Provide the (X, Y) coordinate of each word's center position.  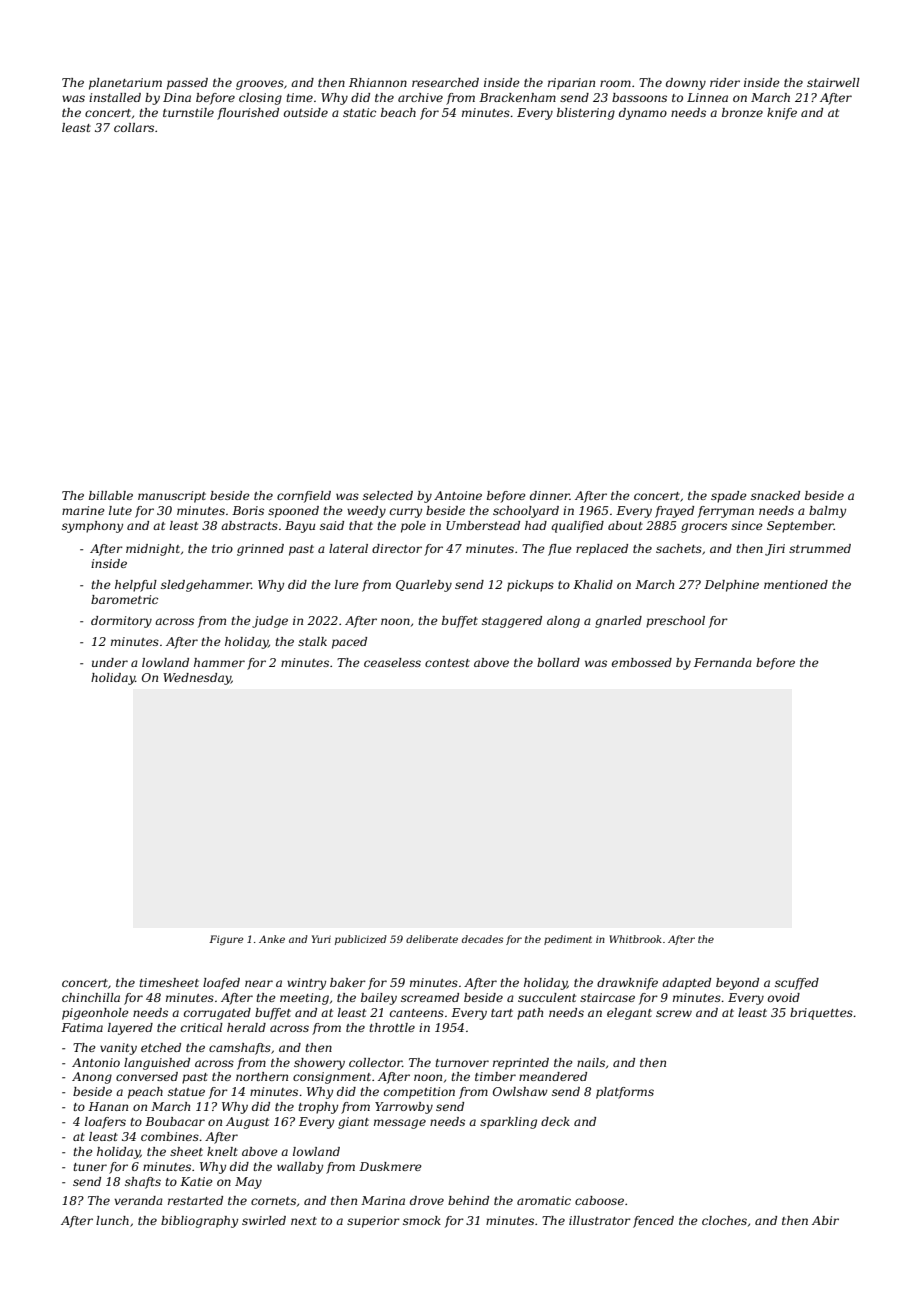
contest (447, 663)
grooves (260, 85)
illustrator (600, 1220)
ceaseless (392, 662)
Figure (226, 940)
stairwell (833, 82)
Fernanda (723, 662)
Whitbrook (635, 939)
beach (398, 112)
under (110, 662)
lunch (112, 1220)
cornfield (304, 497)
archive (420, 97)
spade (729, 497)
